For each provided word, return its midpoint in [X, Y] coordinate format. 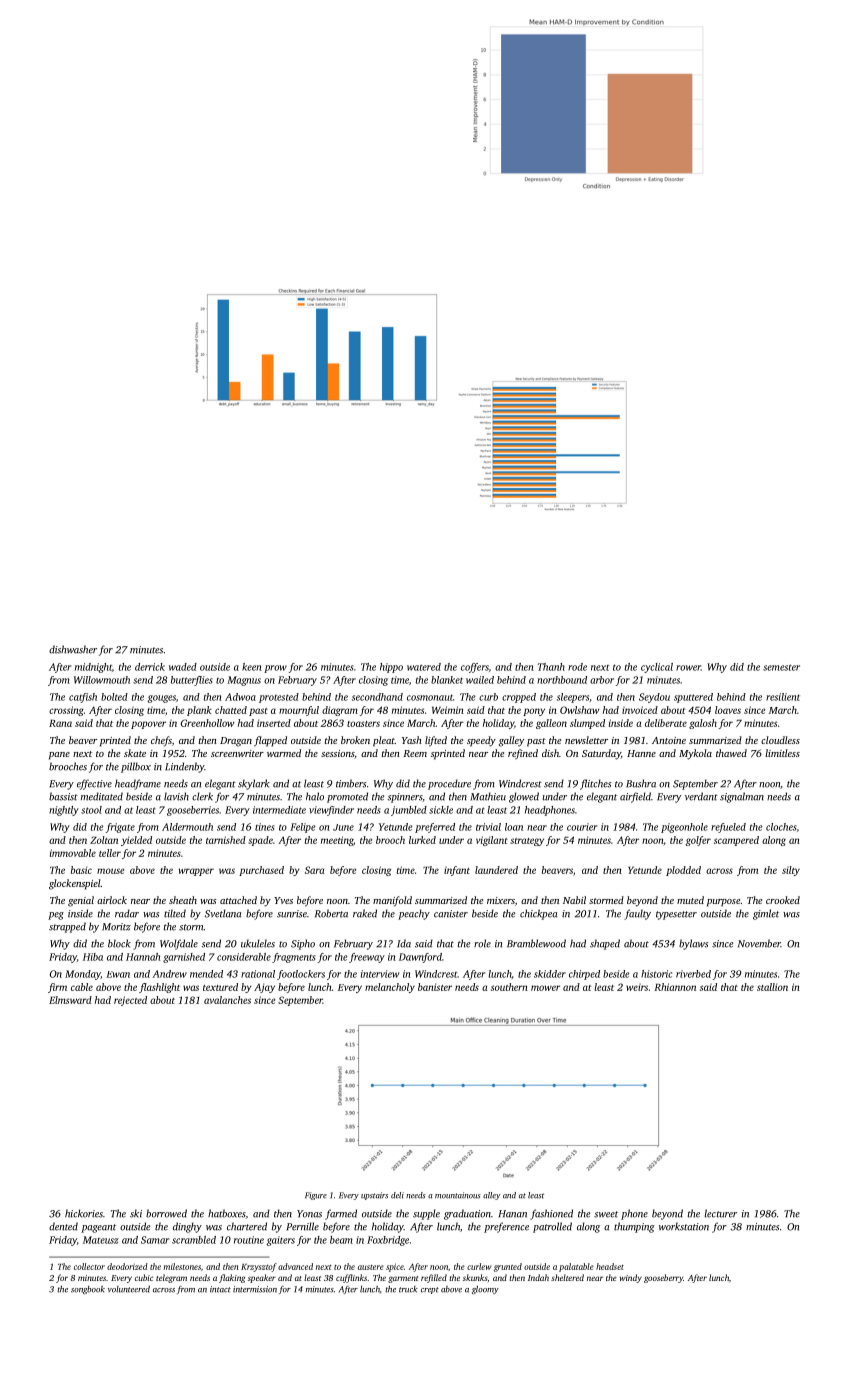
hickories [84, 1213]
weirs [637, 987]
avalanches [227, 1000]
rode [577, 667]
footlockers [301, 975]
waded [183, 667]
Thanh [551, 667]
